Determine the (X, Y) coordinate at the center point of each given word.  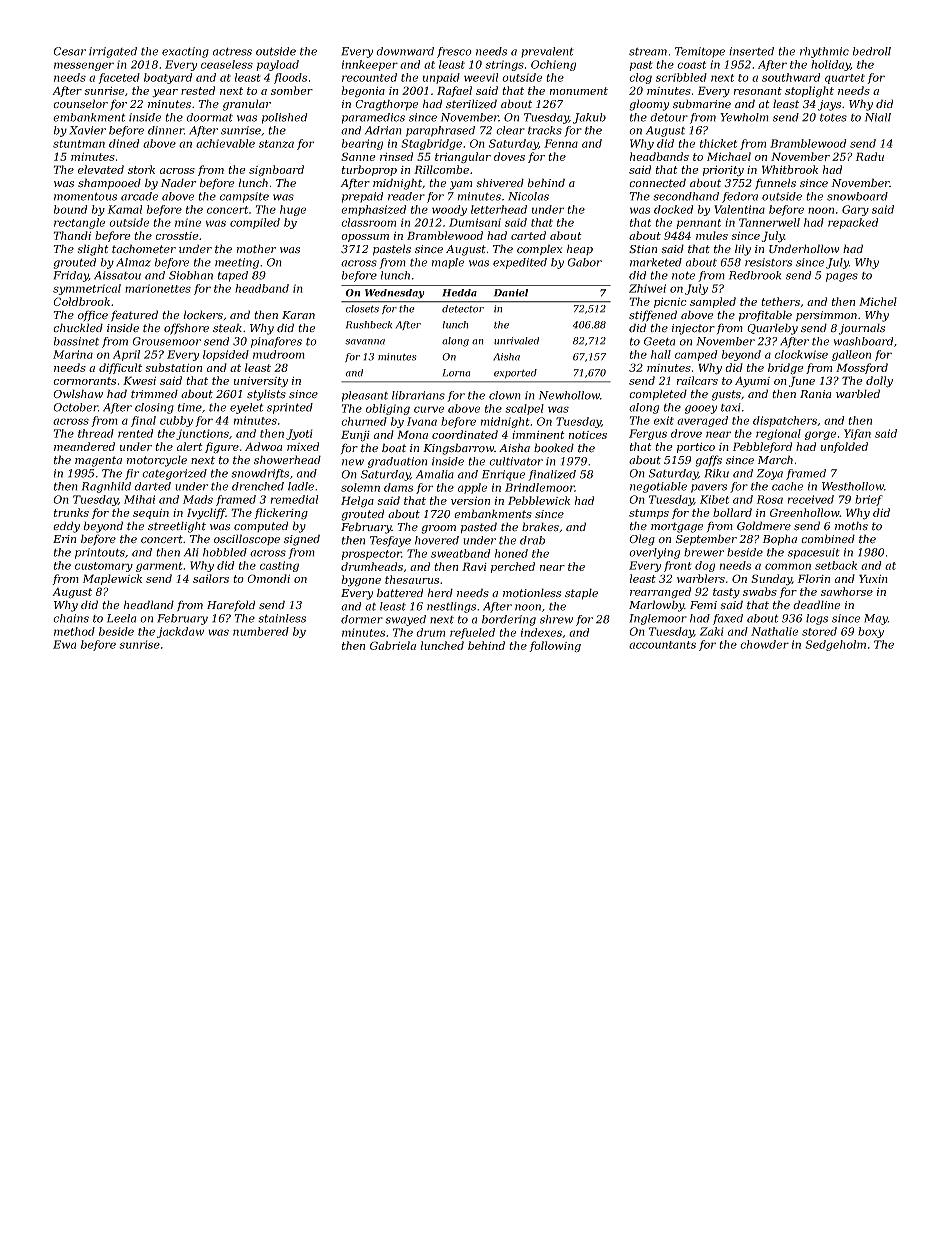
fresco (454, 52)
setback (836, 565)
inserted (751, 51)
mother (256, 248)
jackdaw (180, 632)
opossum (365, 238)
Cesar (69, 51)
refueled (472, 633)
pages (842, 277)
